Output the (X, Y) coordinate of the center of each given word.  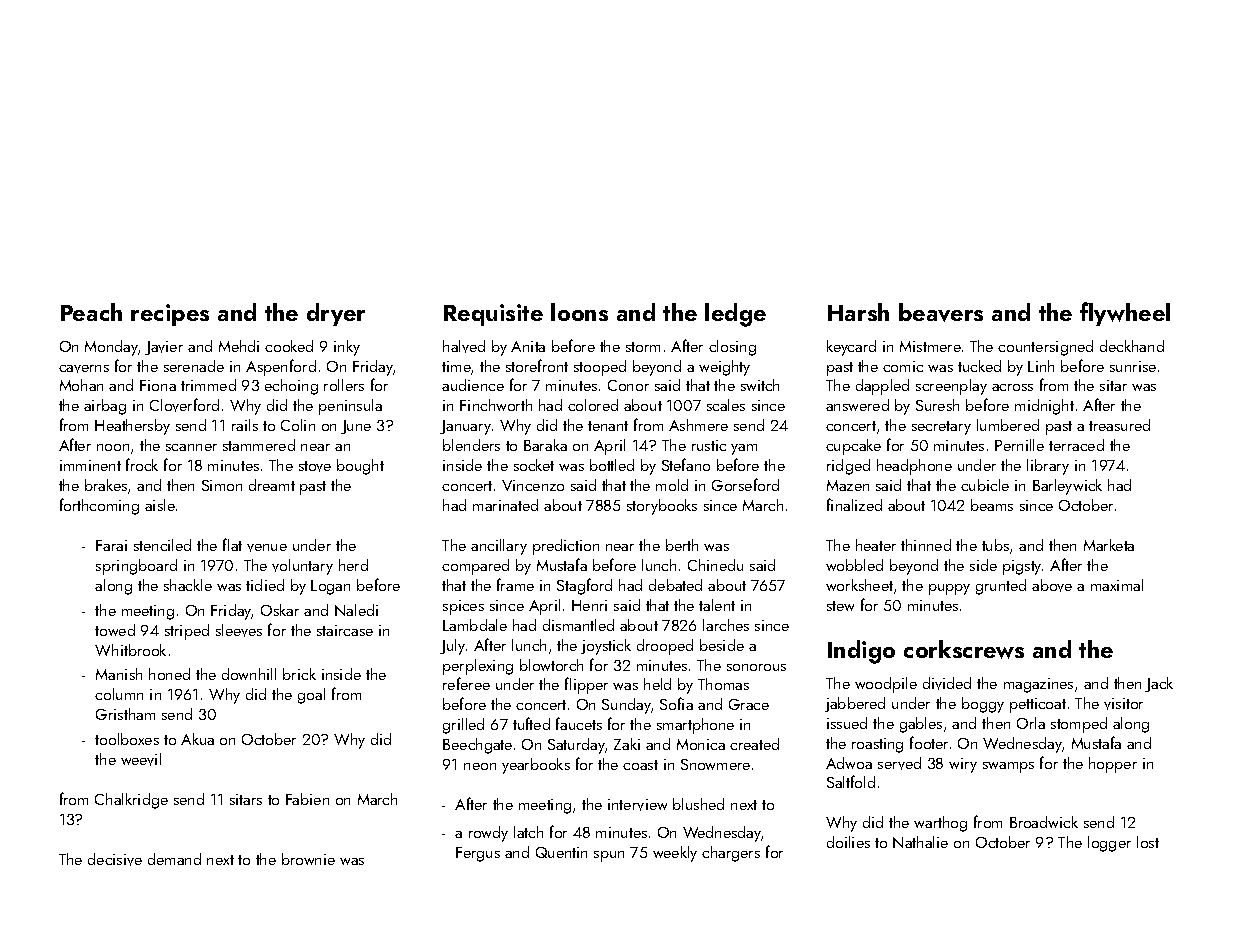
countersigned (1045, 348)
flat (232, 544)
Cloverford (184, 405)
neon (480, 766)
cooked (289, 346)
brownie (308, 859)
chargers (731, 854)
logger (1109, 844)
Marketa (1109, 545)
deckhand (1132, 346)
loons (579, 312)
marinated (505, 505)
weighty (724, 368)
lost (1148, 842)
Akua (197, 739)
